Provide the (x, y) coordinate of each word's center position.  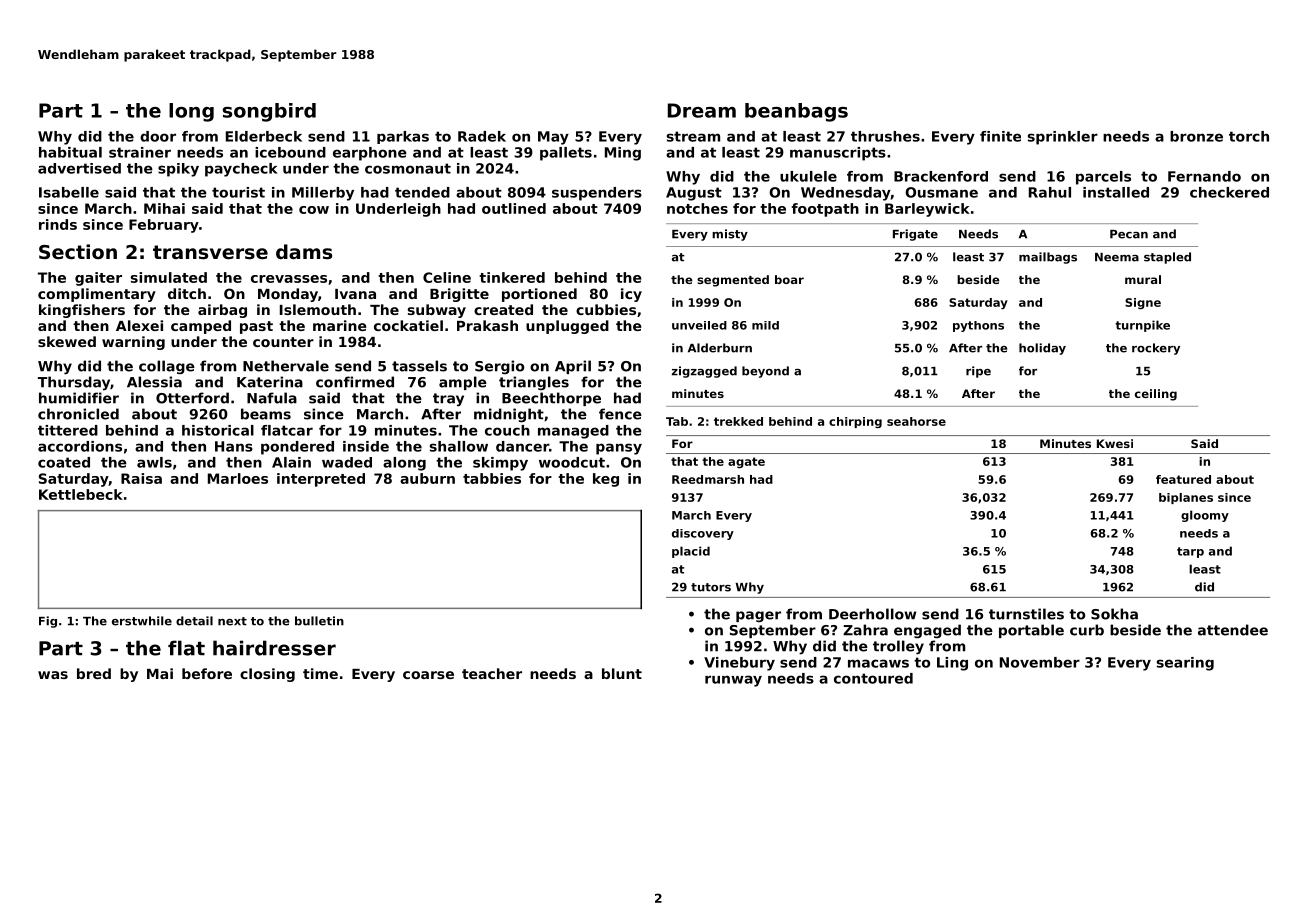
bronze (1196, 136)
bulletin (319, 621)
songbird (269, 112)
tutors (711, 587)
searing (1185, 664)
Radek (482, 136)
